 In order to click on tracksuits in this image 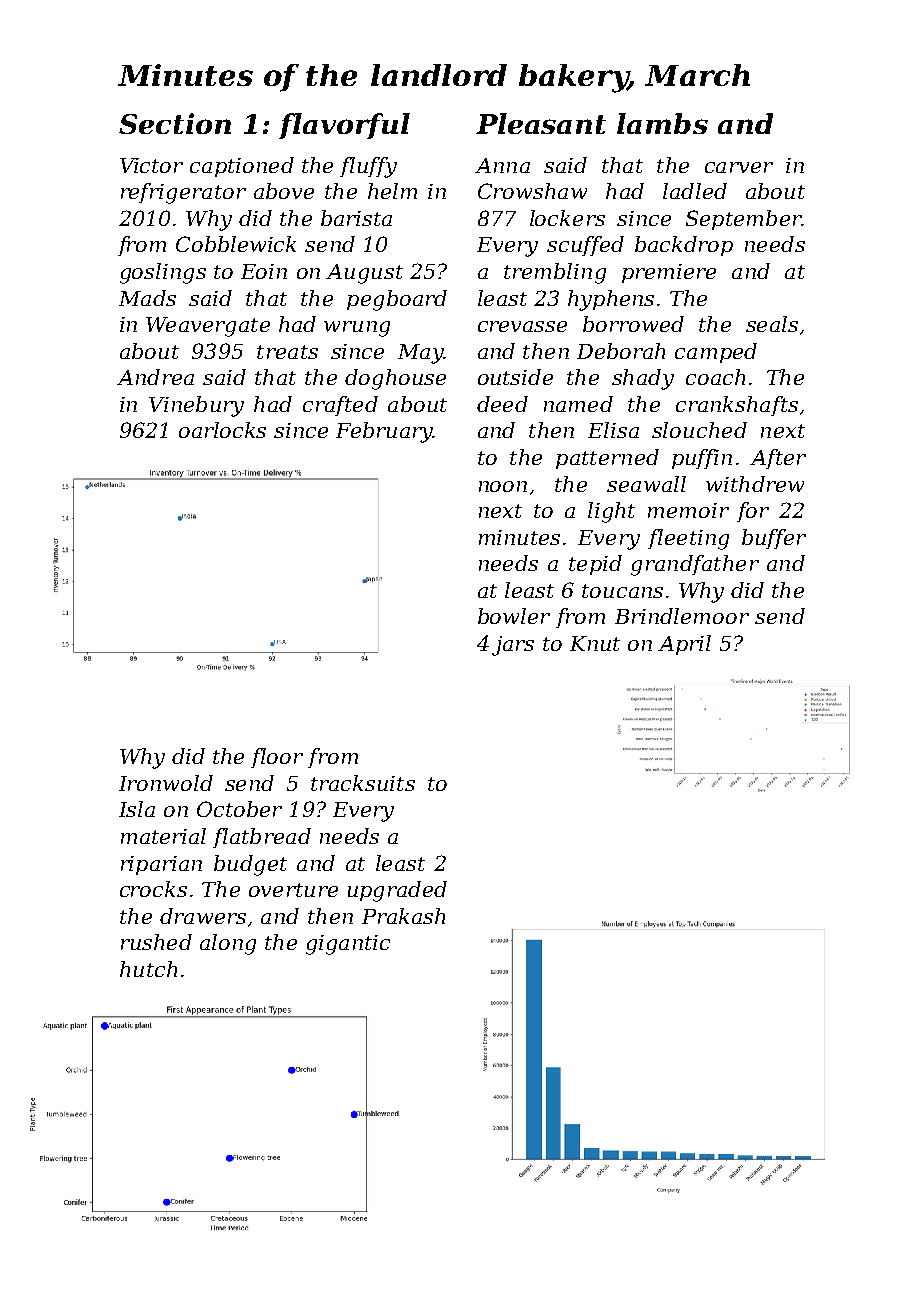, I will do `click(363, 783)`.
